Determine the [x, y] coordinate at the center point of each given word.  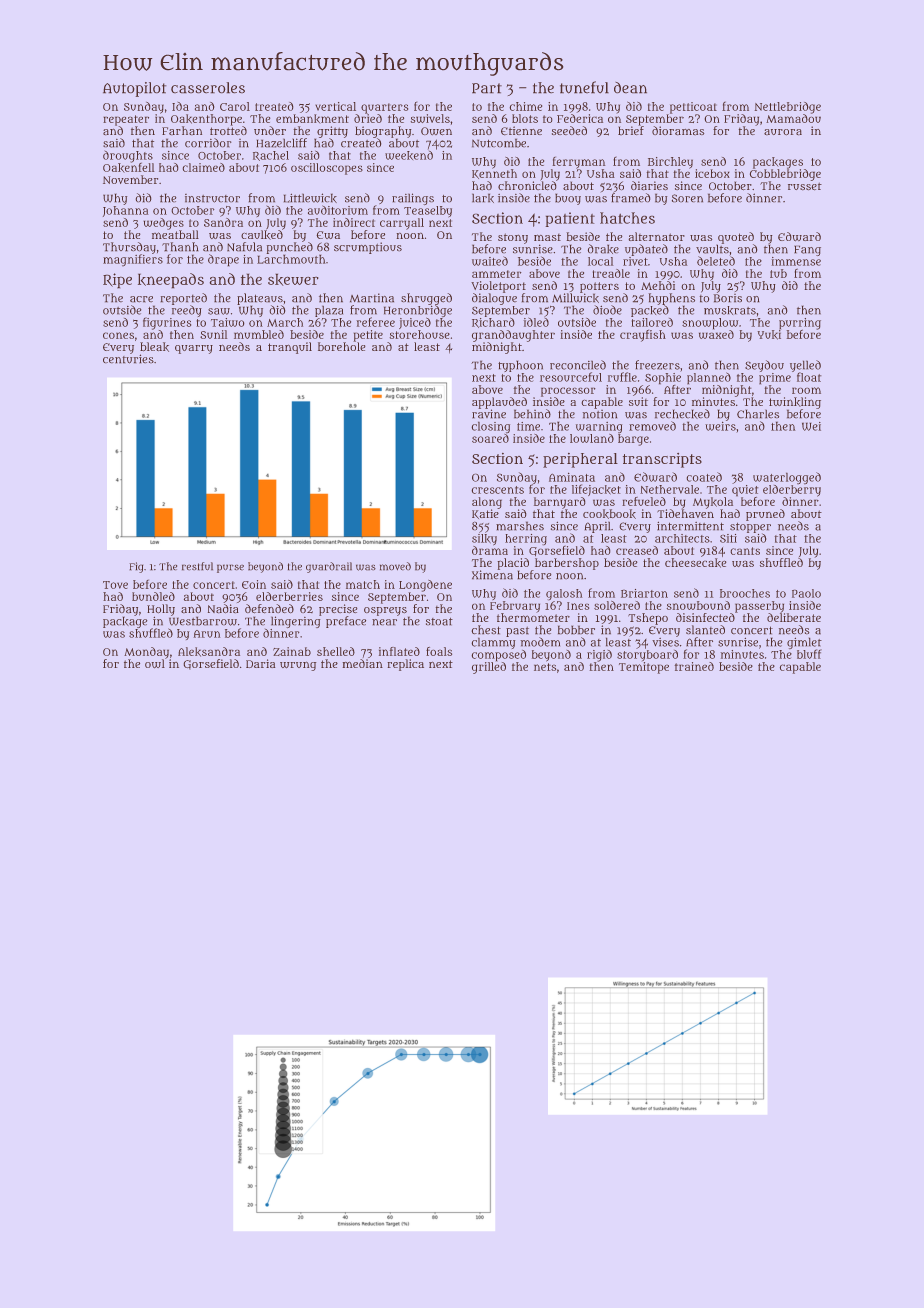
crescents [497, 490]
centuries [128, 359]
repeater [126, 120]
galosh [564, 595]
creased [637, 550]
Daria [261, 663]
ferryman [579, 162]
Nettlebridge [787, 108]
